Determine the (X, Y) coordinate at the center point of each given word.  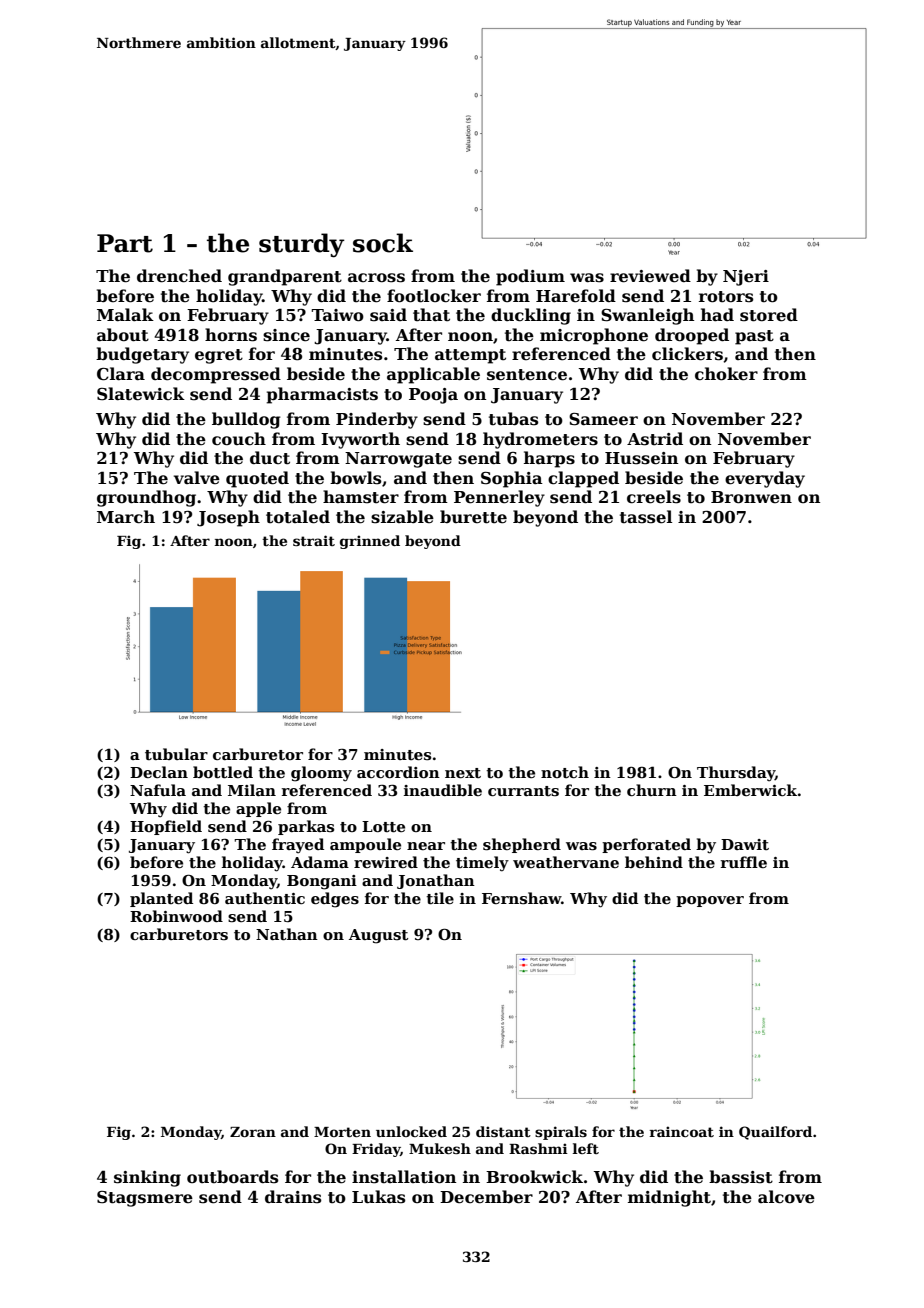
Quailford (775, 1133)
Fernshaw (521, 898)
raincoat (682, 1131)
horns (231, 335)
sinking (147, 1178)
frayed (298, 846)
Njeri (746, 278)
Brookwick (534, 1177)
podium (530, 277)
